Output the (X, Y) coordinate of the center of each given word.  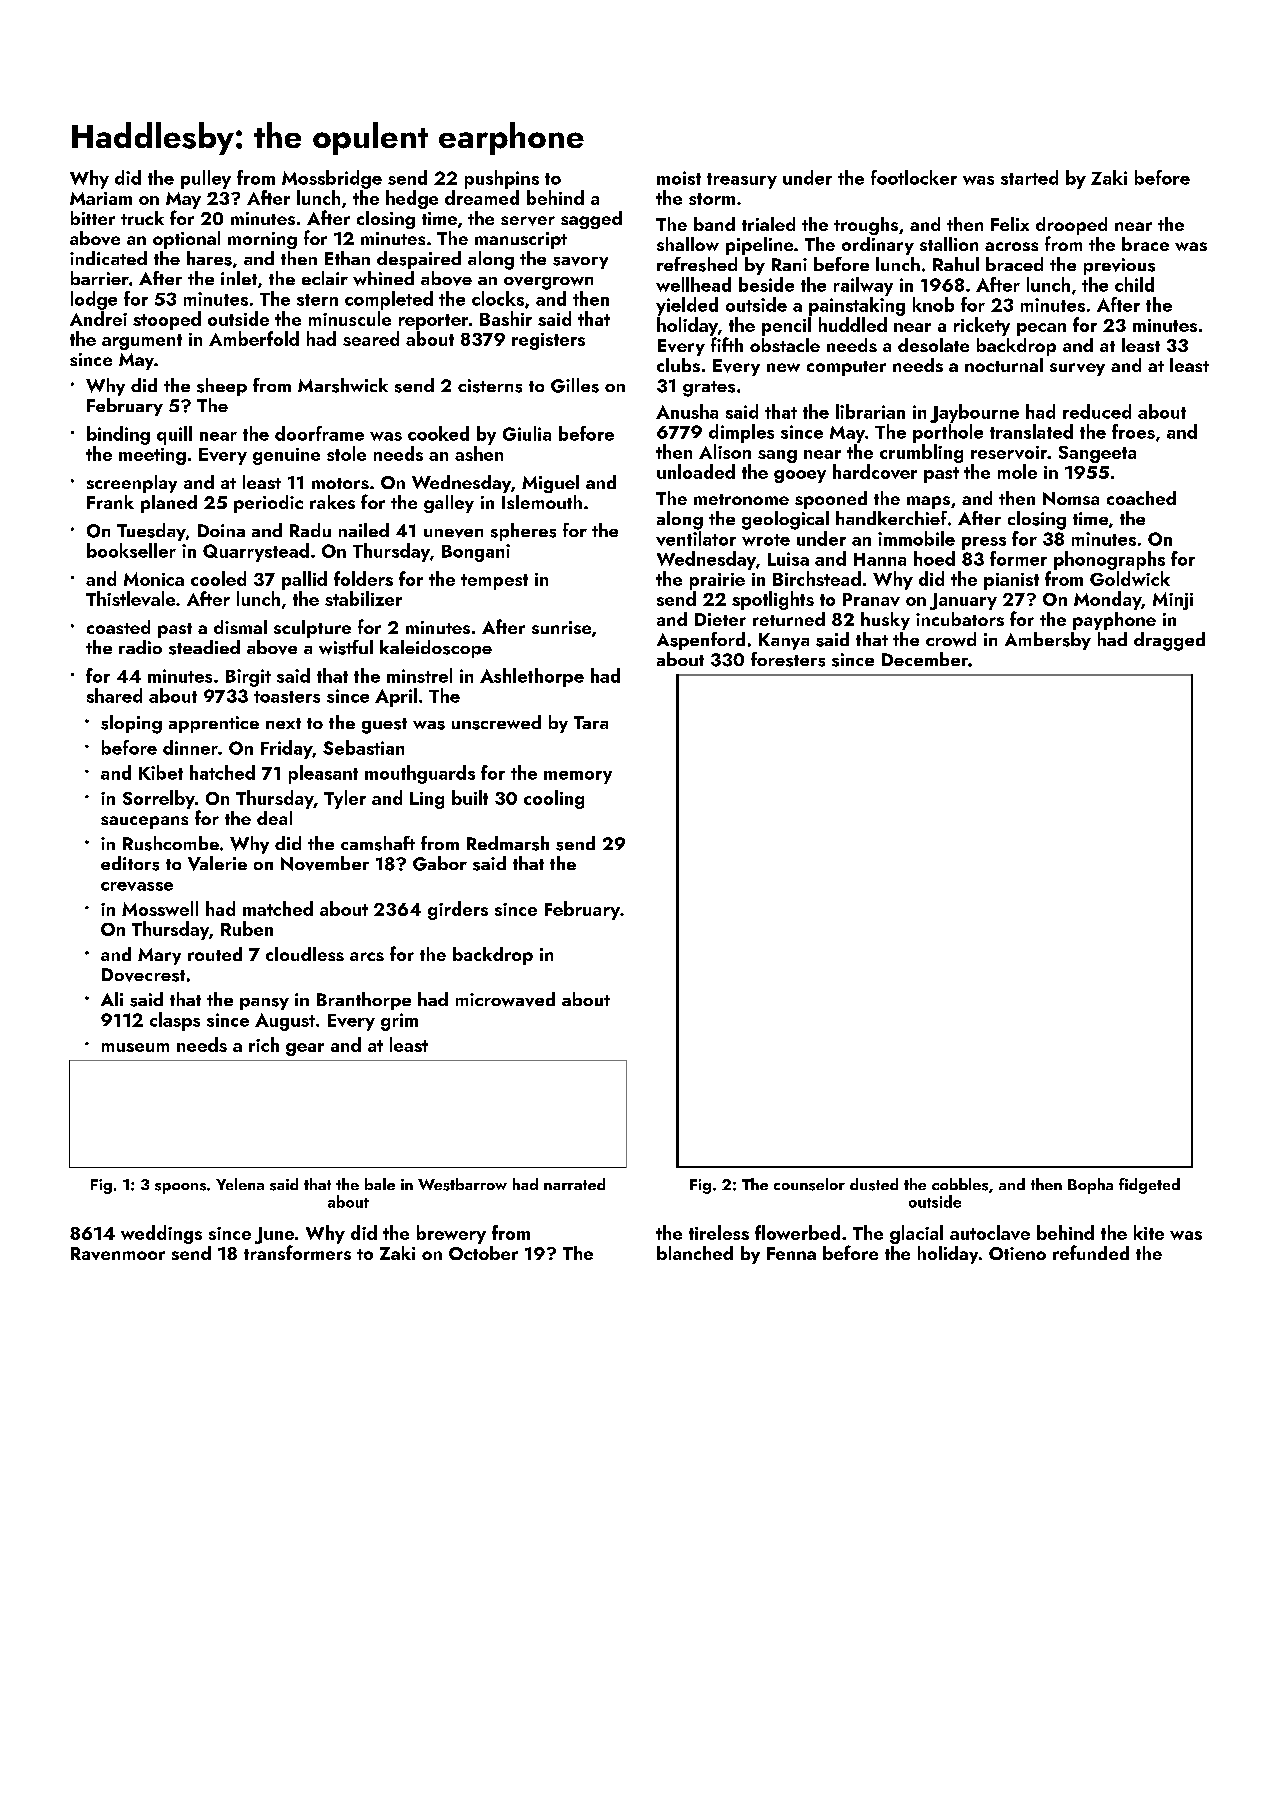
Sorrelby (159, 799)
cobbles (960, 1184)
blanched (695, 1253)
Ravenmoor (118, 1253)
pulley (206, 179)
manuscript (521, 240)
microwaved (505, 999)
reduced (1097, 411)
